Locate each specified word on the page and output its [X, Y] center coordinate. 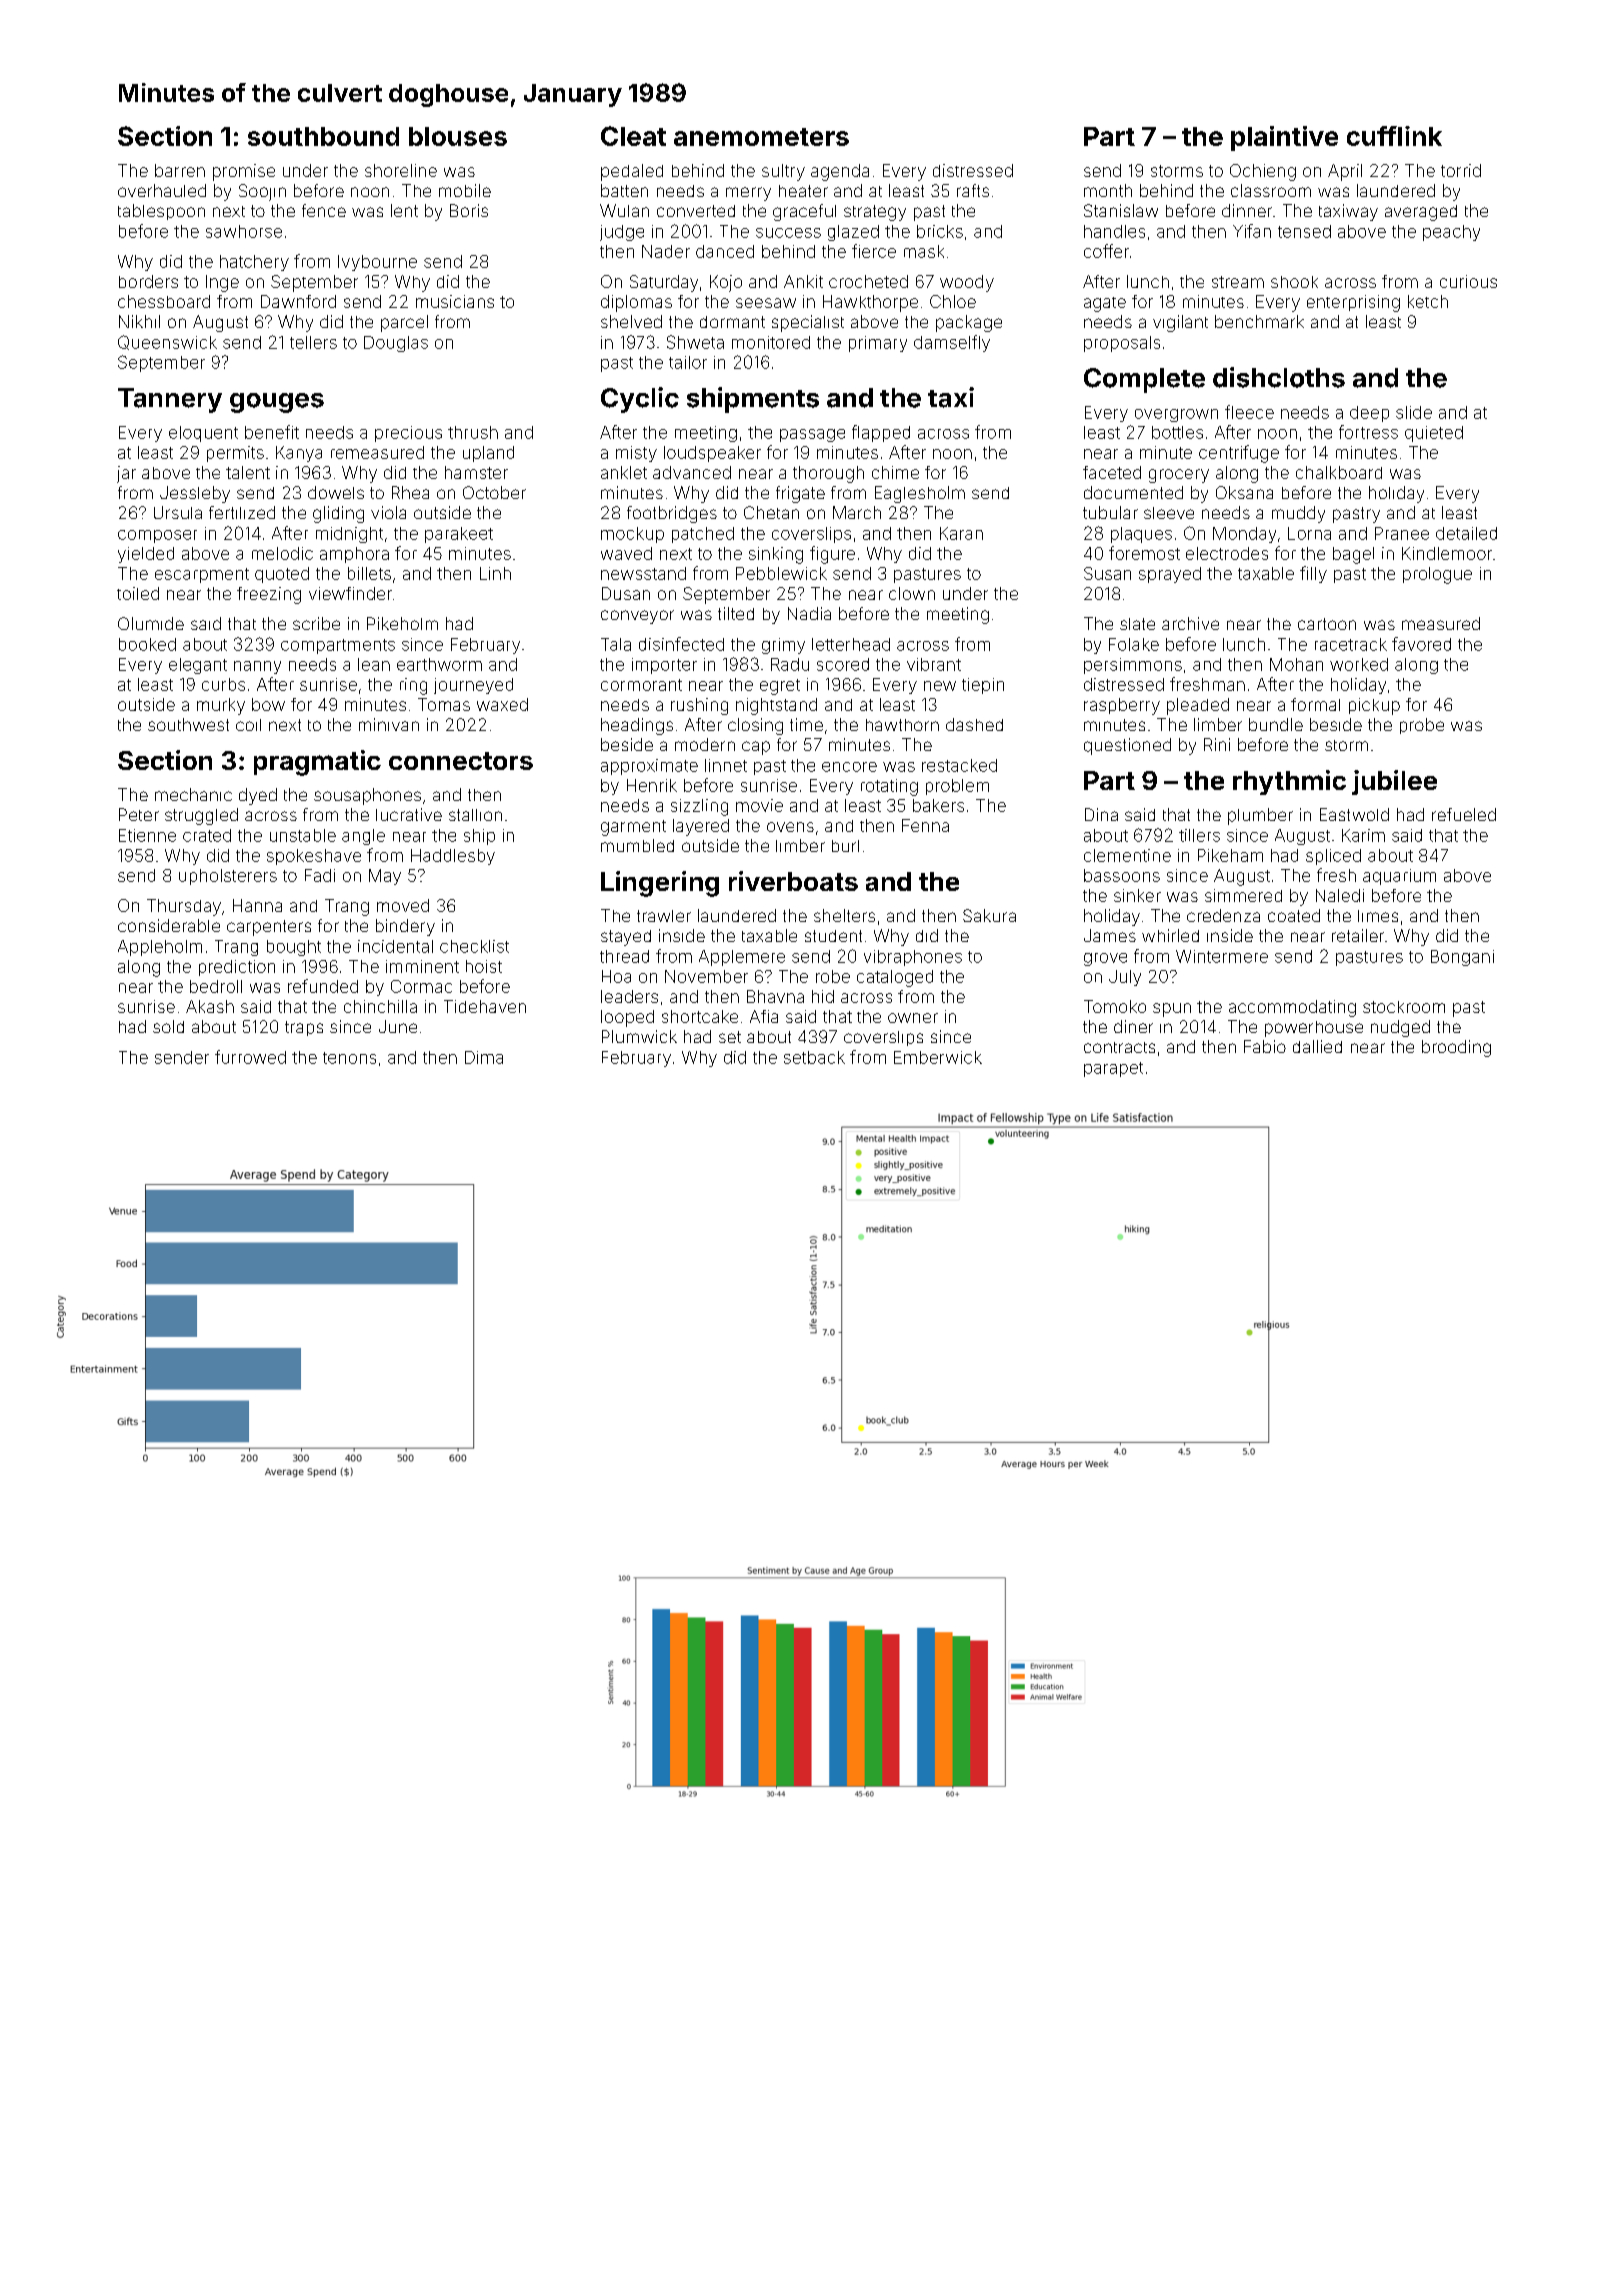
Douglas [396, 344]
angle [363, 837]
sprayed [1170, 575]
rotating [889, 787]
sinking [776, 555]
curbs [223, 684]
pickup [1374, 706]
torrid [1461, 170]
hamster [476, 472]
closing [755, 726]
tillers [1199, 835]
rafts [973, 190]
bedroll [216, 986]
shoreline [401, 170]
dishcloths [1279, 377]
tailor [688, 362]
